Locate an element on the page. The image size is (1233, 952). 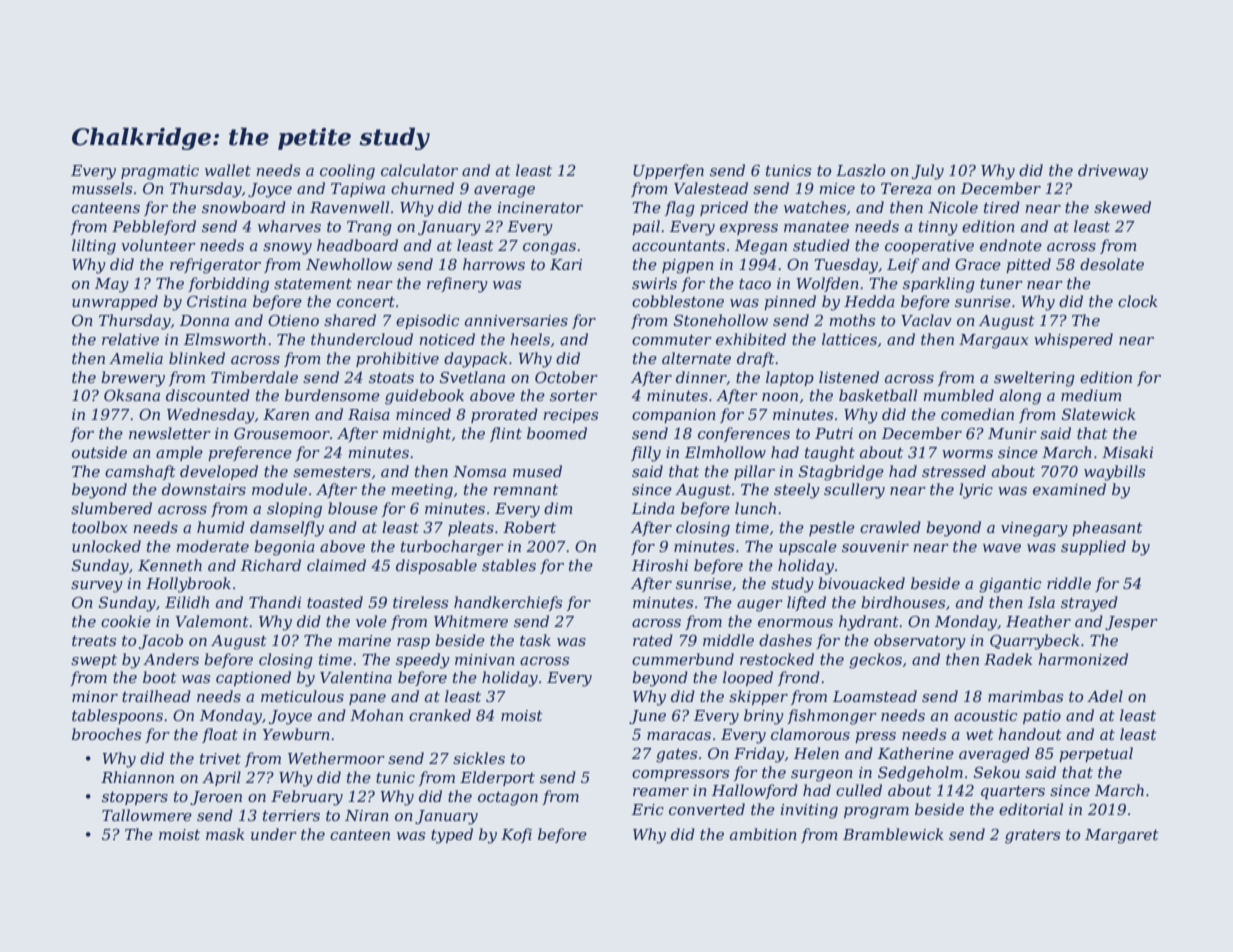
Laszlo is located at coordinates (860, 170).
